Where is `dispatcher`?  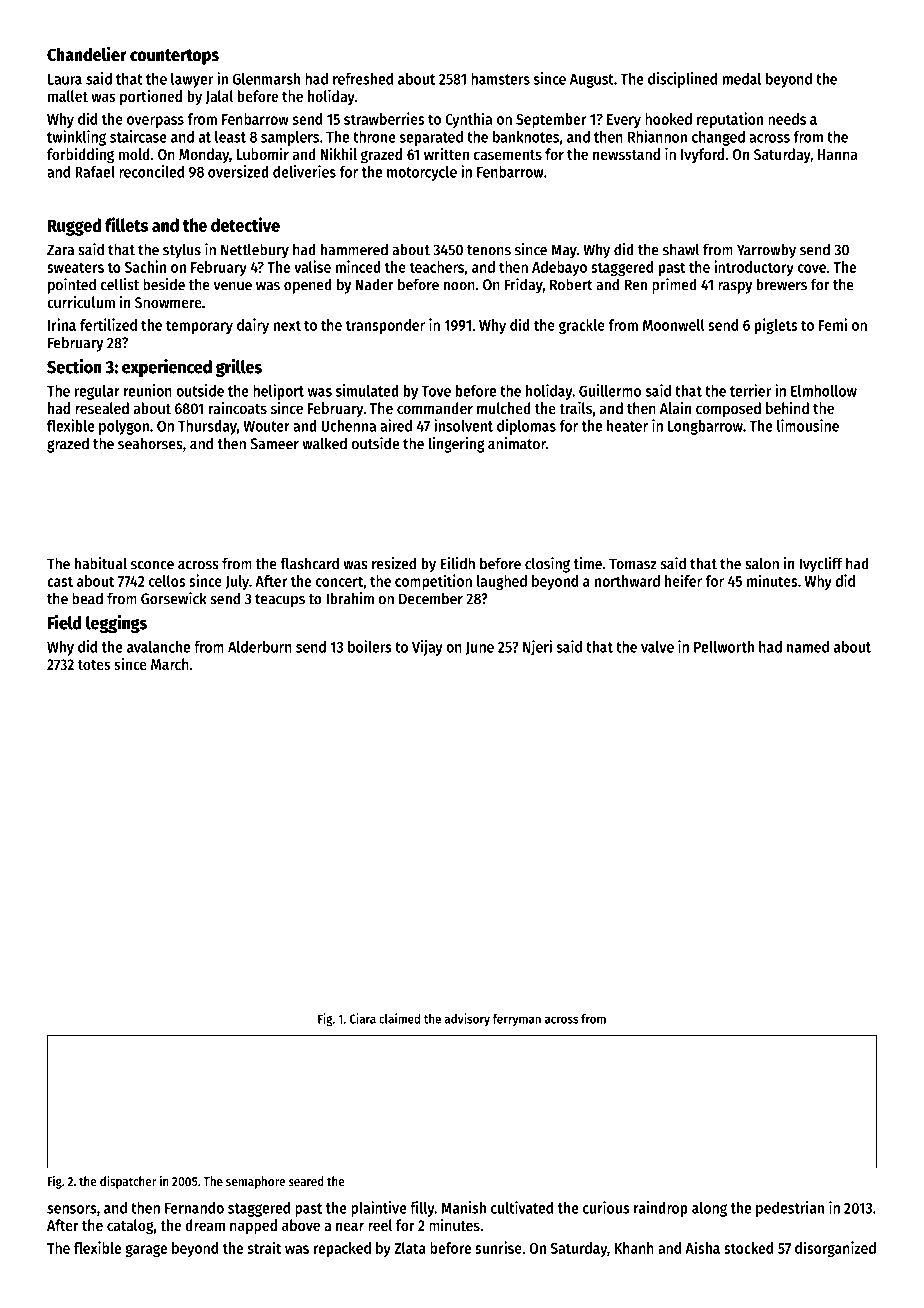 dispatcher is located at coordinates (128, 1182).
